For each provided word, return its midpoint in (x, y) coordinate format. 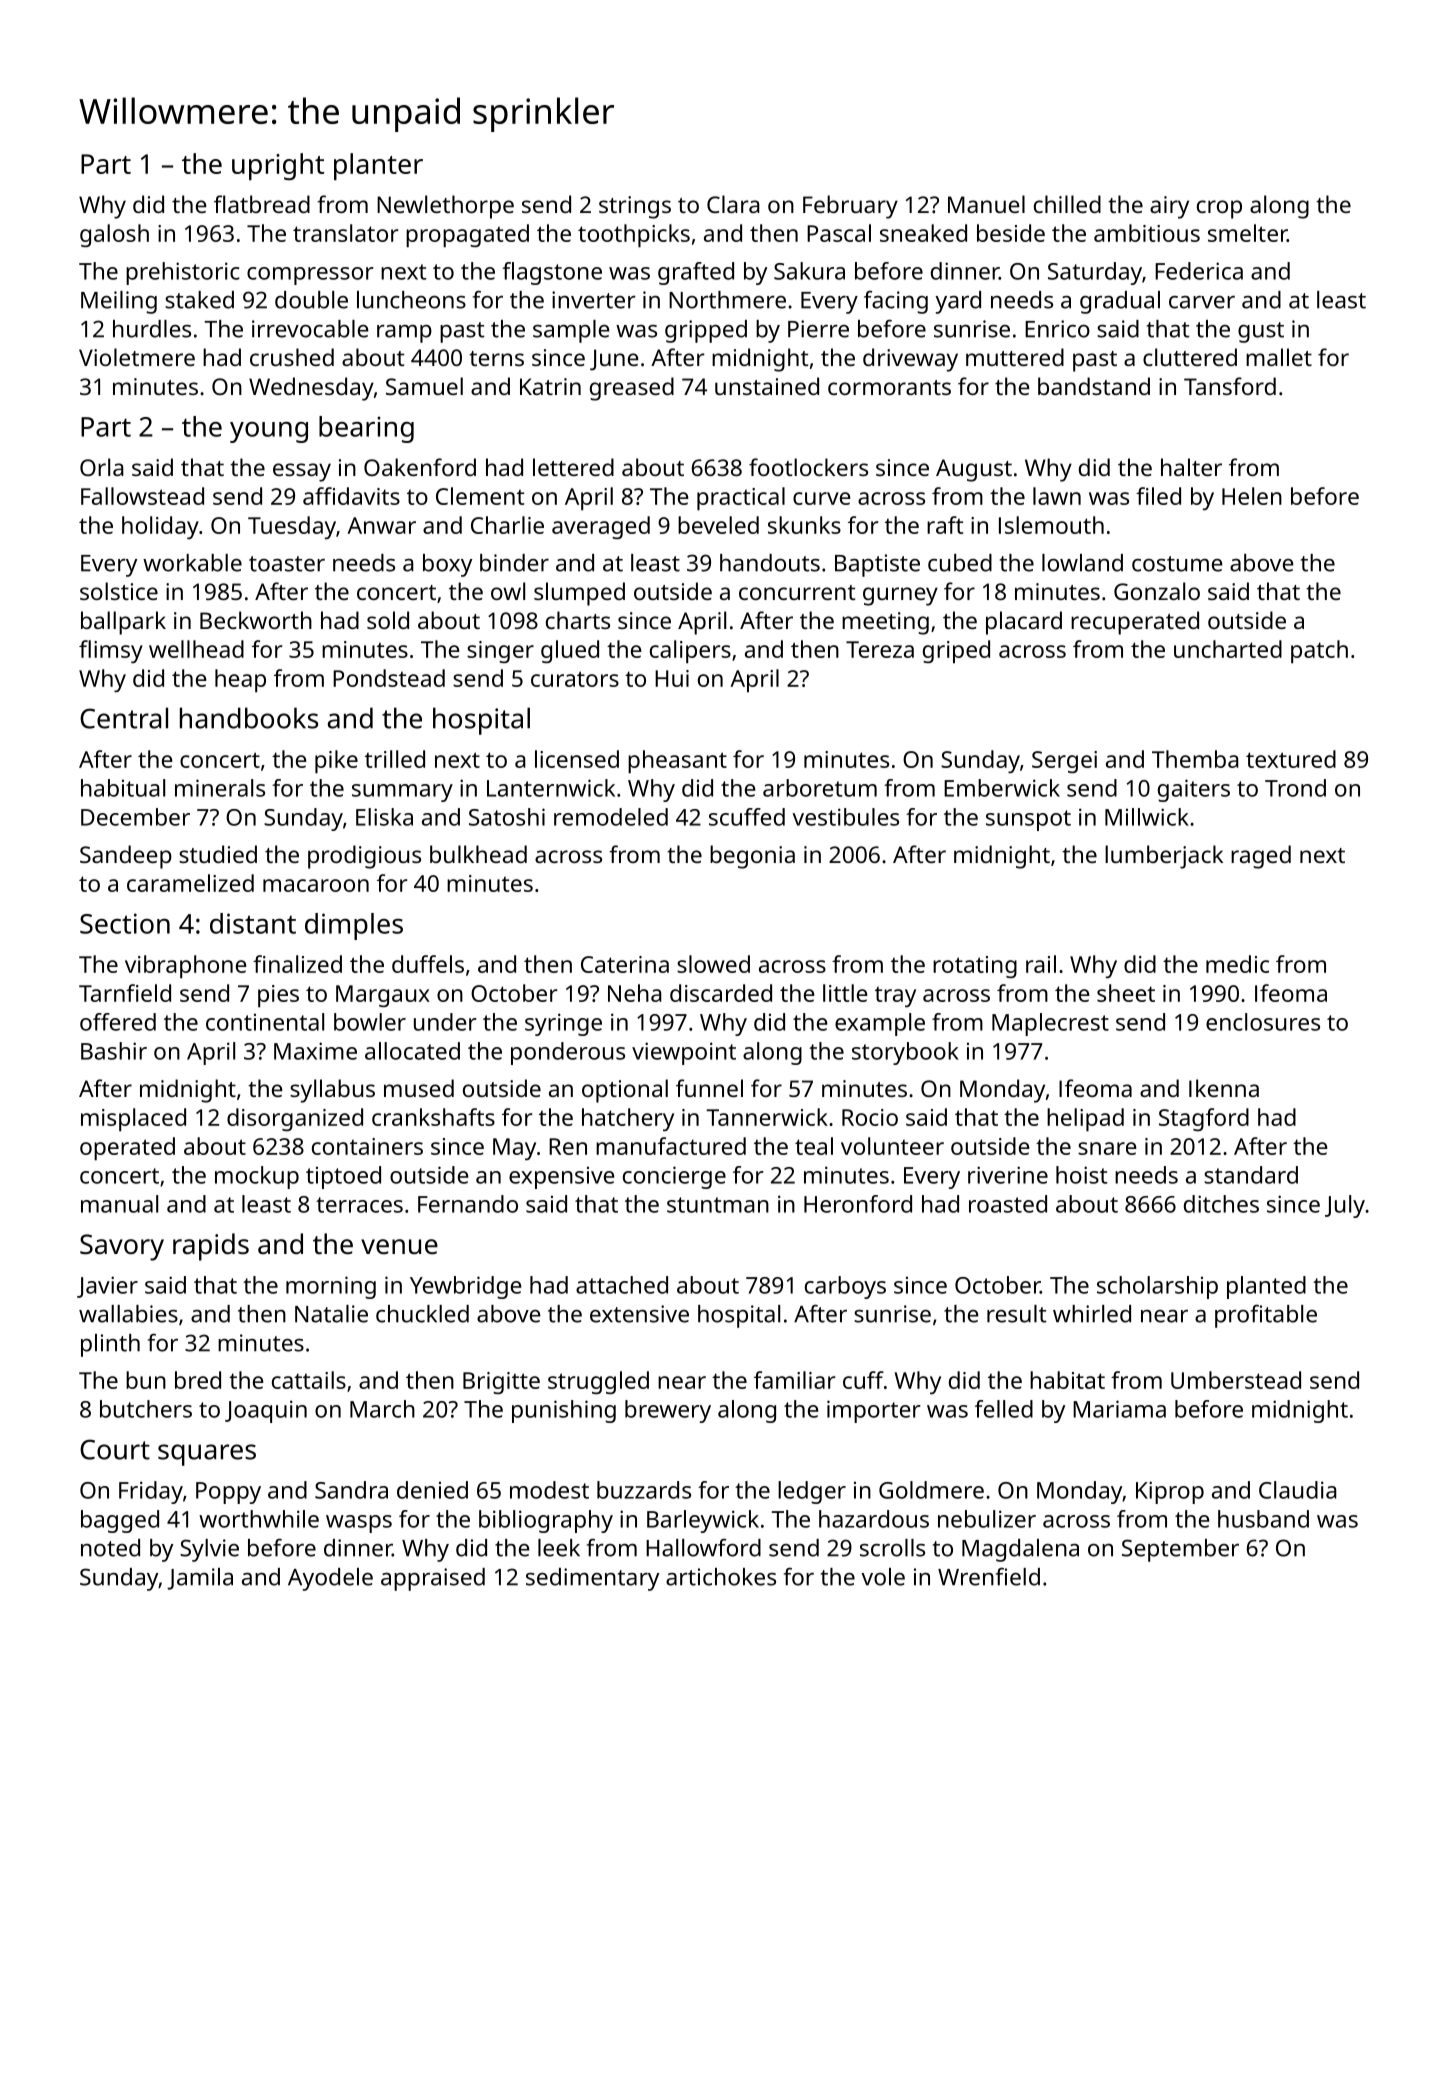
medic (1237, 964)
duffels (428, 964)
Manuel (986, 204)
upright (278, 166)
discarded (721, 993)
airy (1169, 207)
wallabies (128, 1314)
